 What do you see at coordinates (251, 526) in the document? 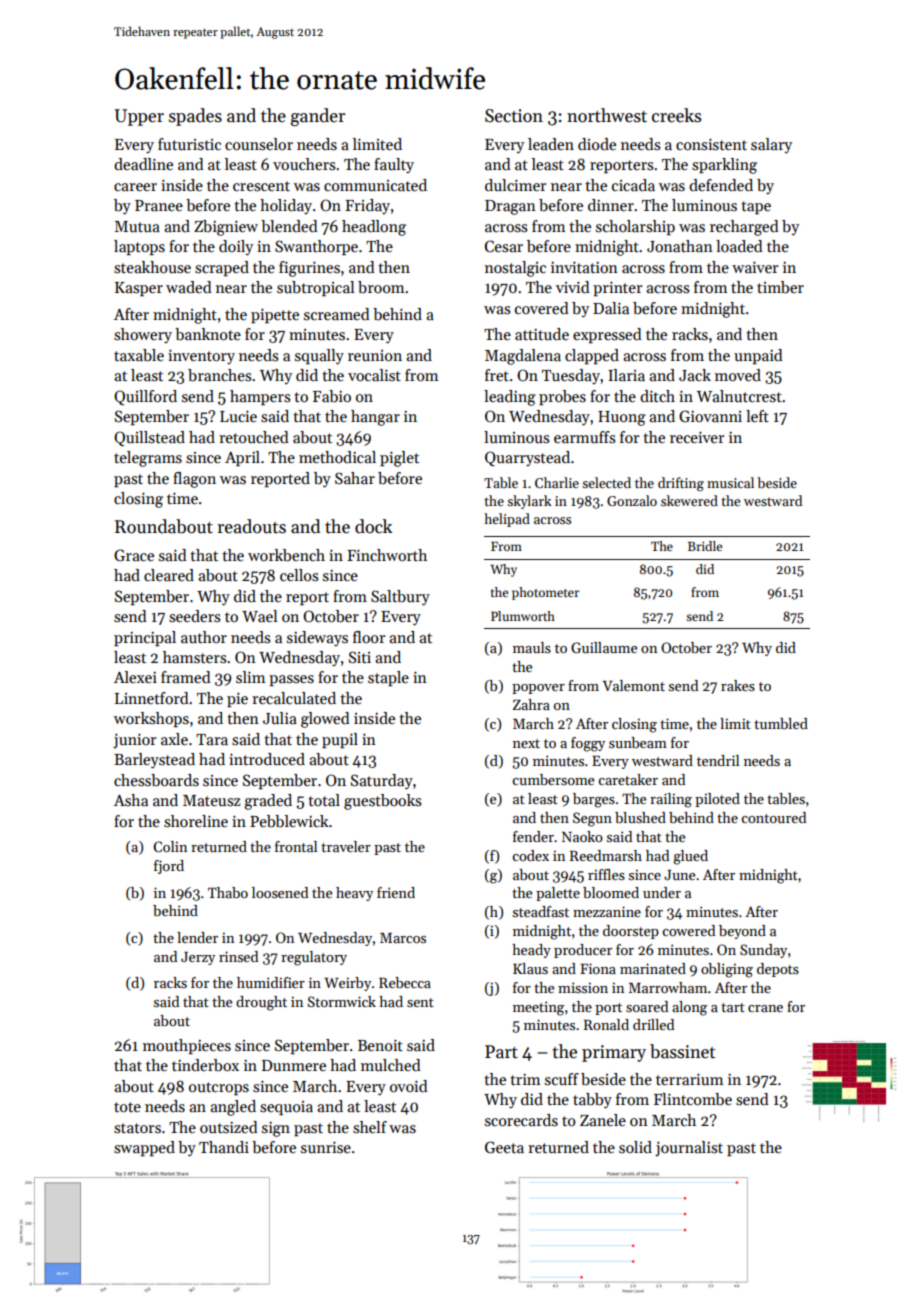
I see `readouts` at bounding box center [251, 526].
